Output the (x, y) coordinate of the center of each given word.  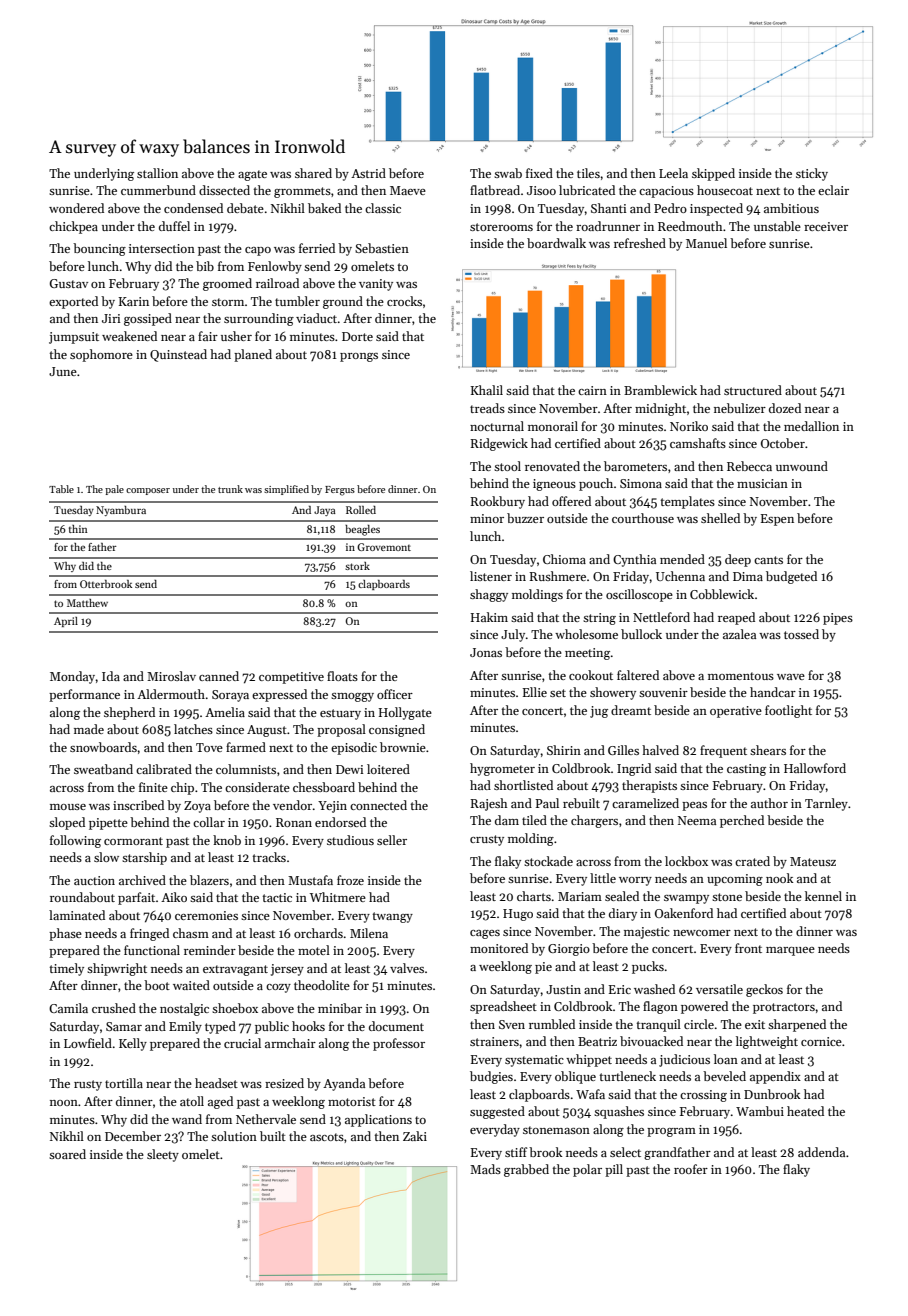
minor (487, 518)
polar (587, 1170)
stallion (157, 173)
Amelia (225, 712)
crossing (703, 1096)
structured (753, 390)
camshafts (698, 443)
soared (67, 1154)
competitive (291, 678)
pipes (838, 619)
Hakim (489, 617)
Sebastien (382, 248)
